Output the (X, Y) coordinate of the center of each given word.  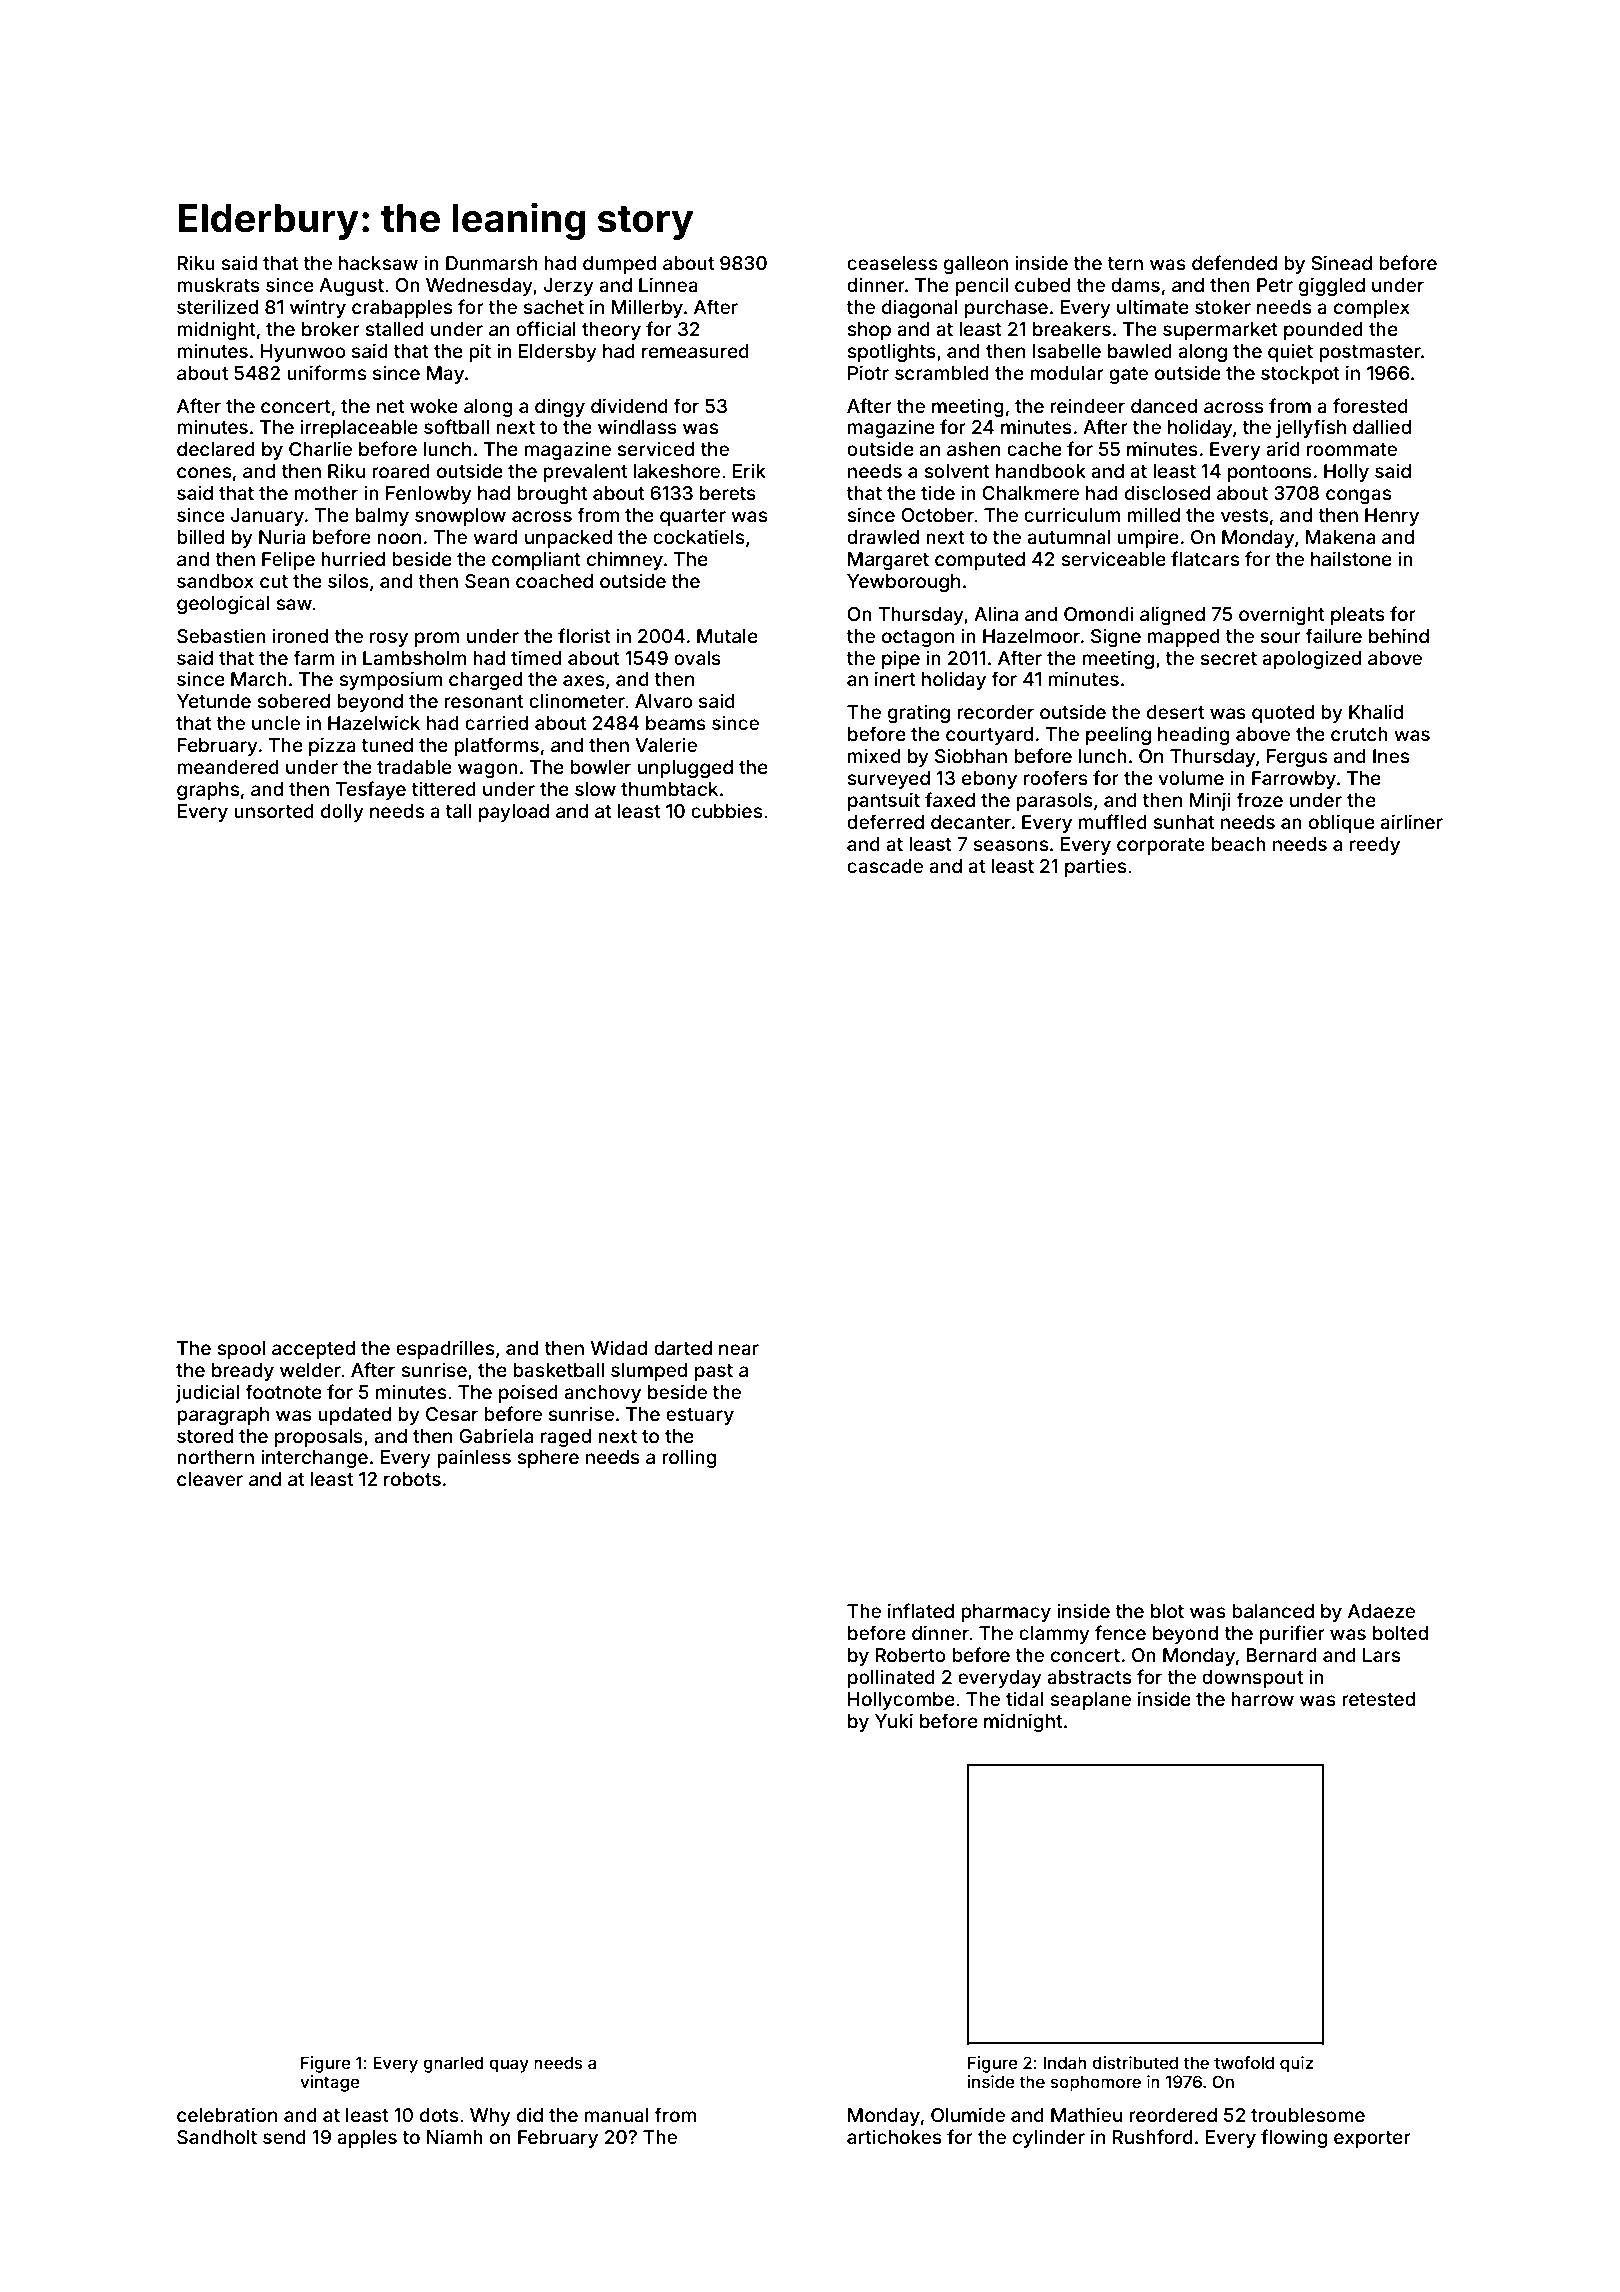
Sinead (1341, 262)
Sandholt (217, 2137)
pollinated (891, 1678)
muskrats (218, 285)
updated (354, 1416)
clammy (1054, 1635)
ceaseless (892, 263)
